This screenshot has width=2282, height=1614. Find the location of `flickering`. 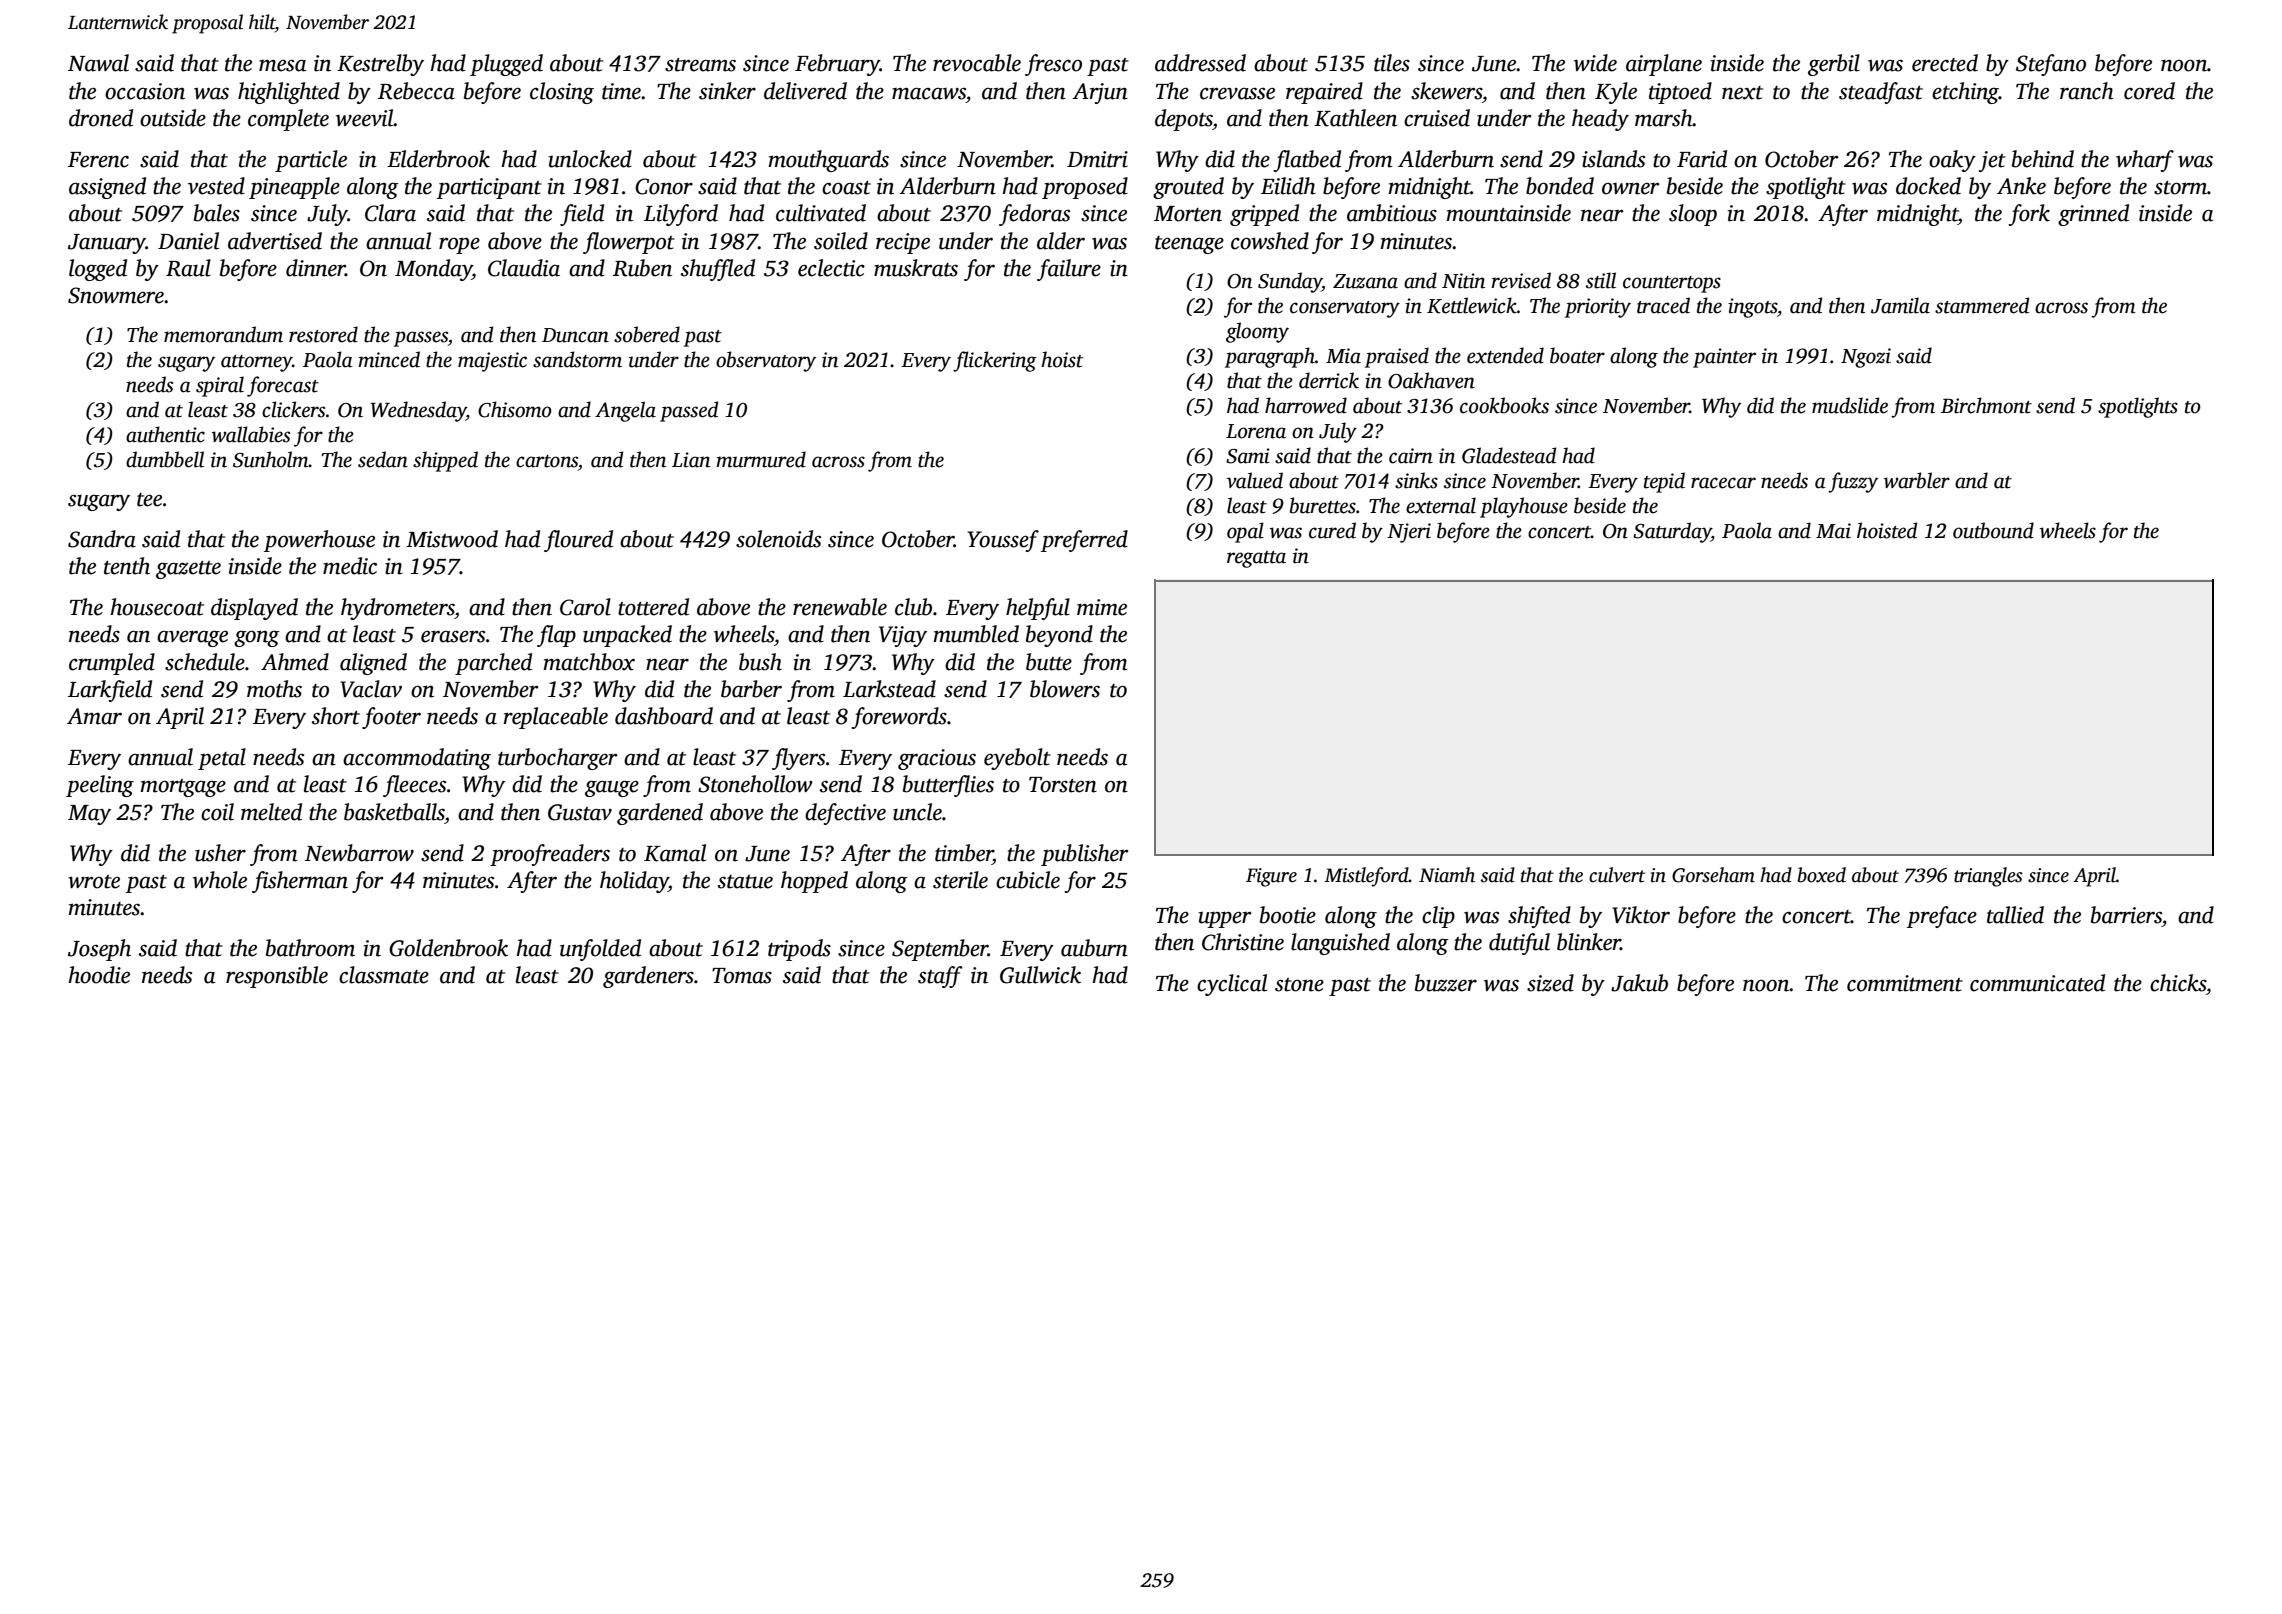

flickering is located at coordinates (995, 361).
